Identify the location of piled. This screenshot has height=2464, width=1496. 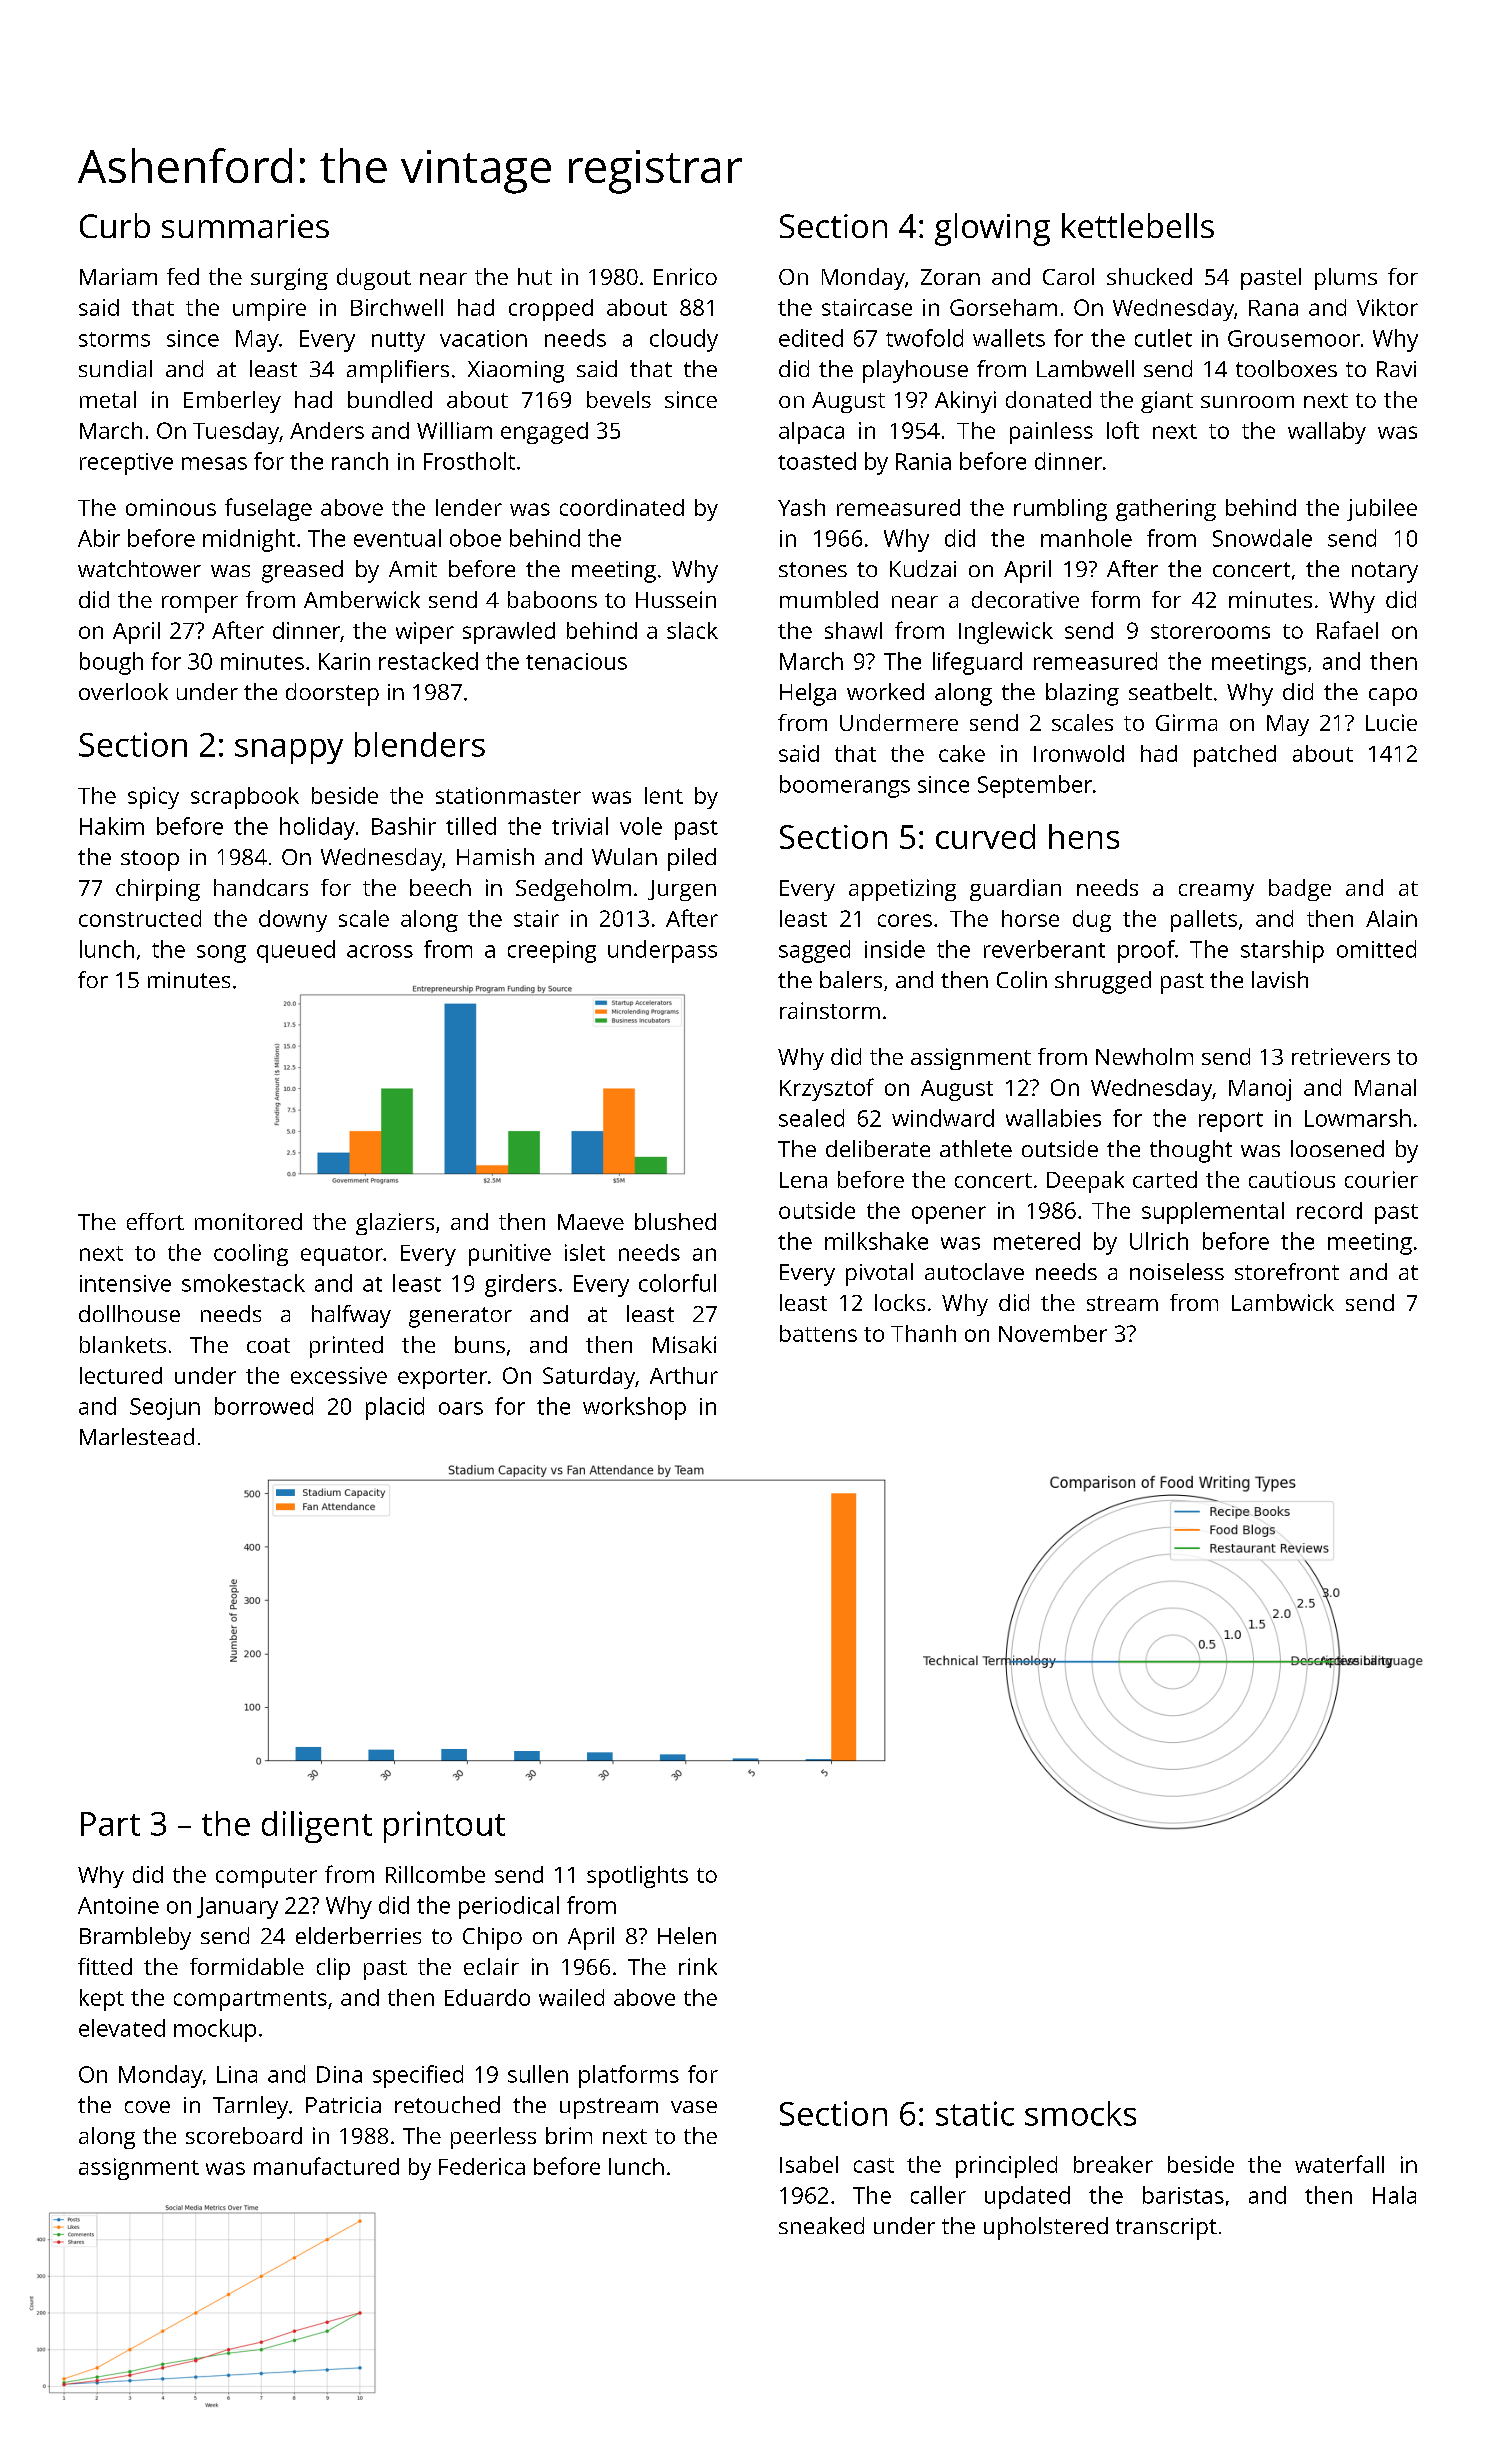
(692, 859).
